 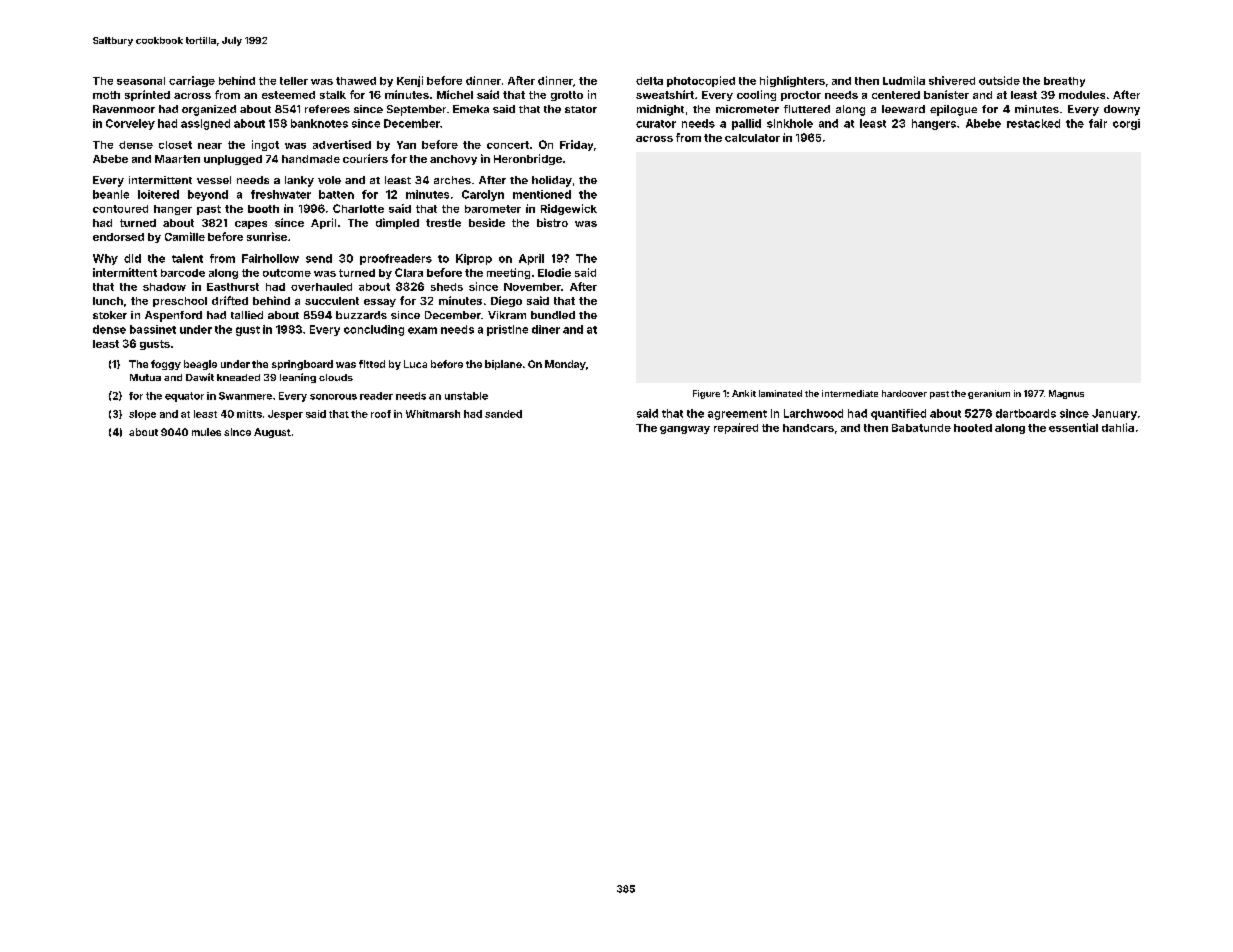 I want to click on Vikram, so click(x=507, y=315).
